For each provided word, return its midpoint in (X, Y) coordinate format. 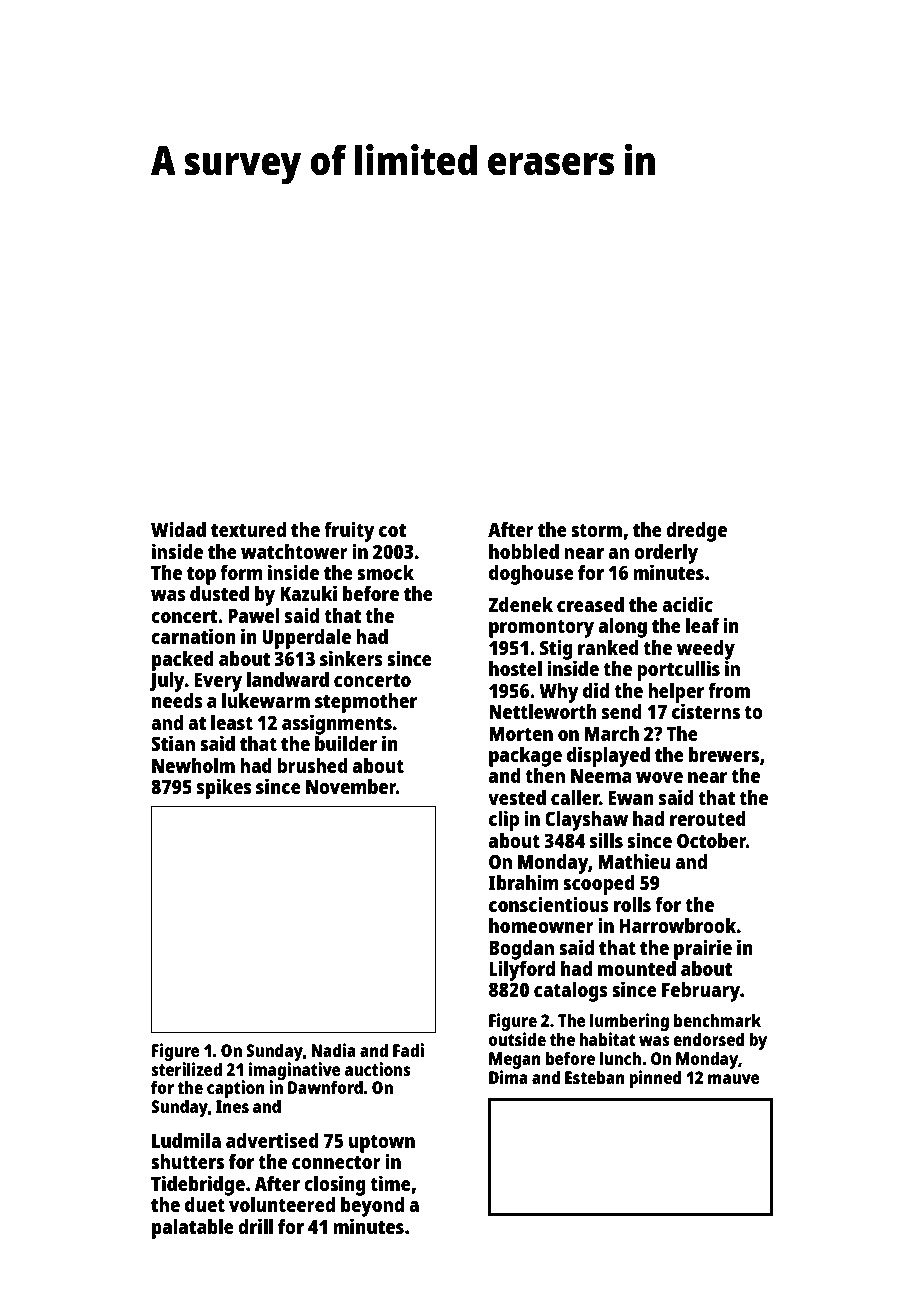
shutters (187, 1161)
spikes (224, 788)
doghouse (531, 575)
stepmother (366, 703)
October (711, 840)
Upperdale (306, 639)
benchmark (717, 1020)
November (351, 786)
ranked (608, 647)
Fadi (408, 1050)
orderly (666, 554)
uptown (382, 1144)
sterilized (186, 1069)
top (201, 576)
